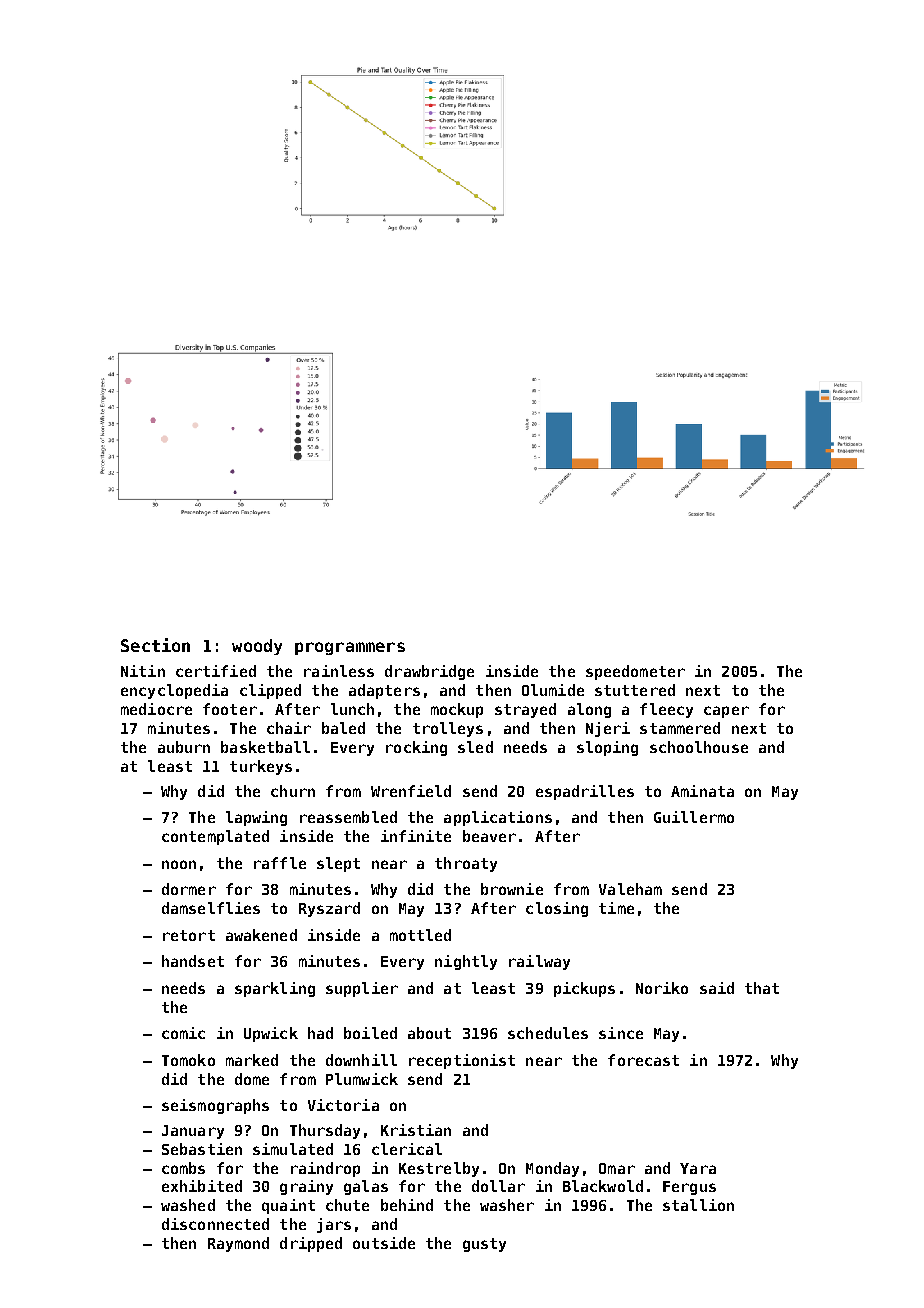  I want to click on mockup, so click(457, 710).
